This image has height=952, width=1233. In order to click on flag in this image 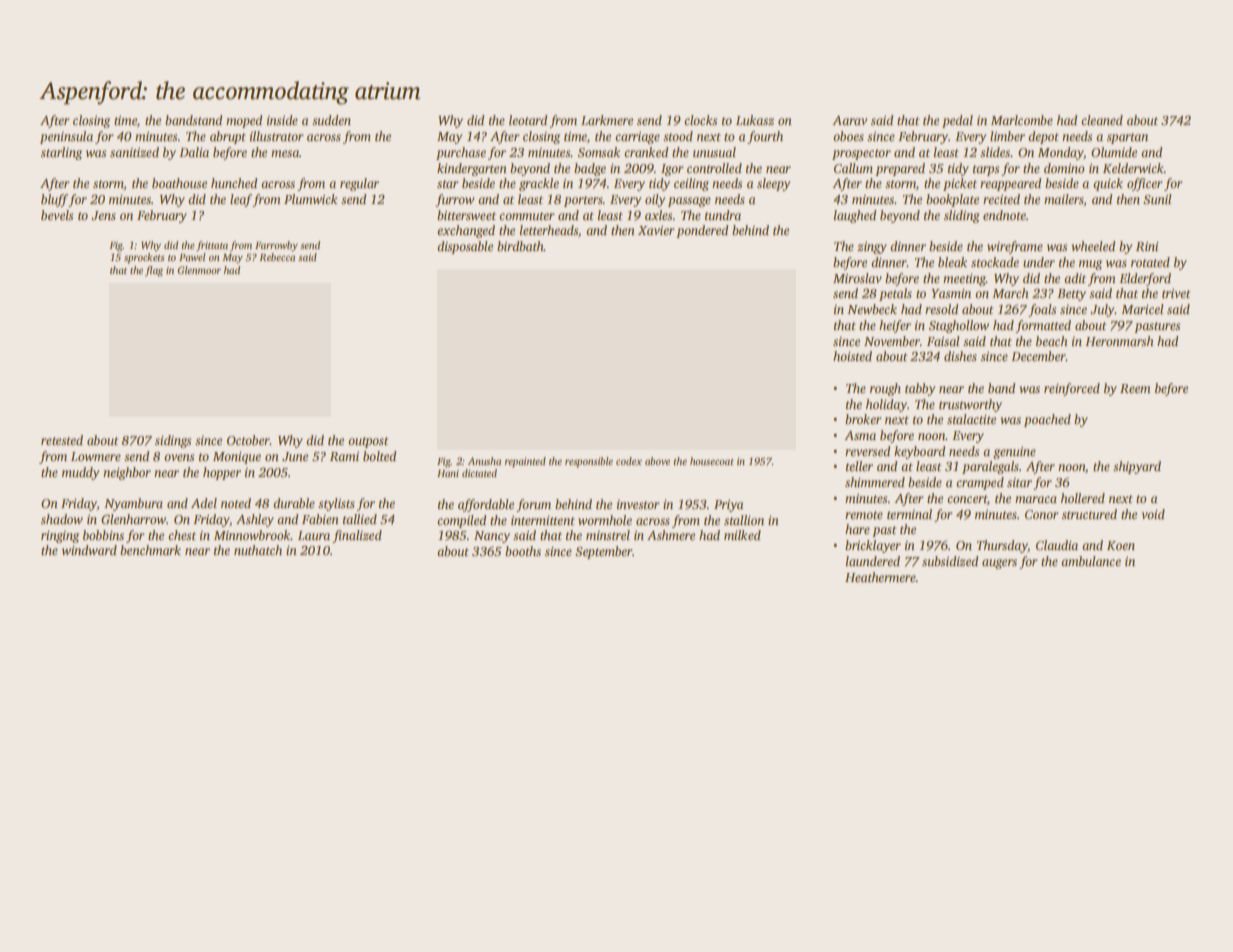, I will do `click(154, 271)`.
